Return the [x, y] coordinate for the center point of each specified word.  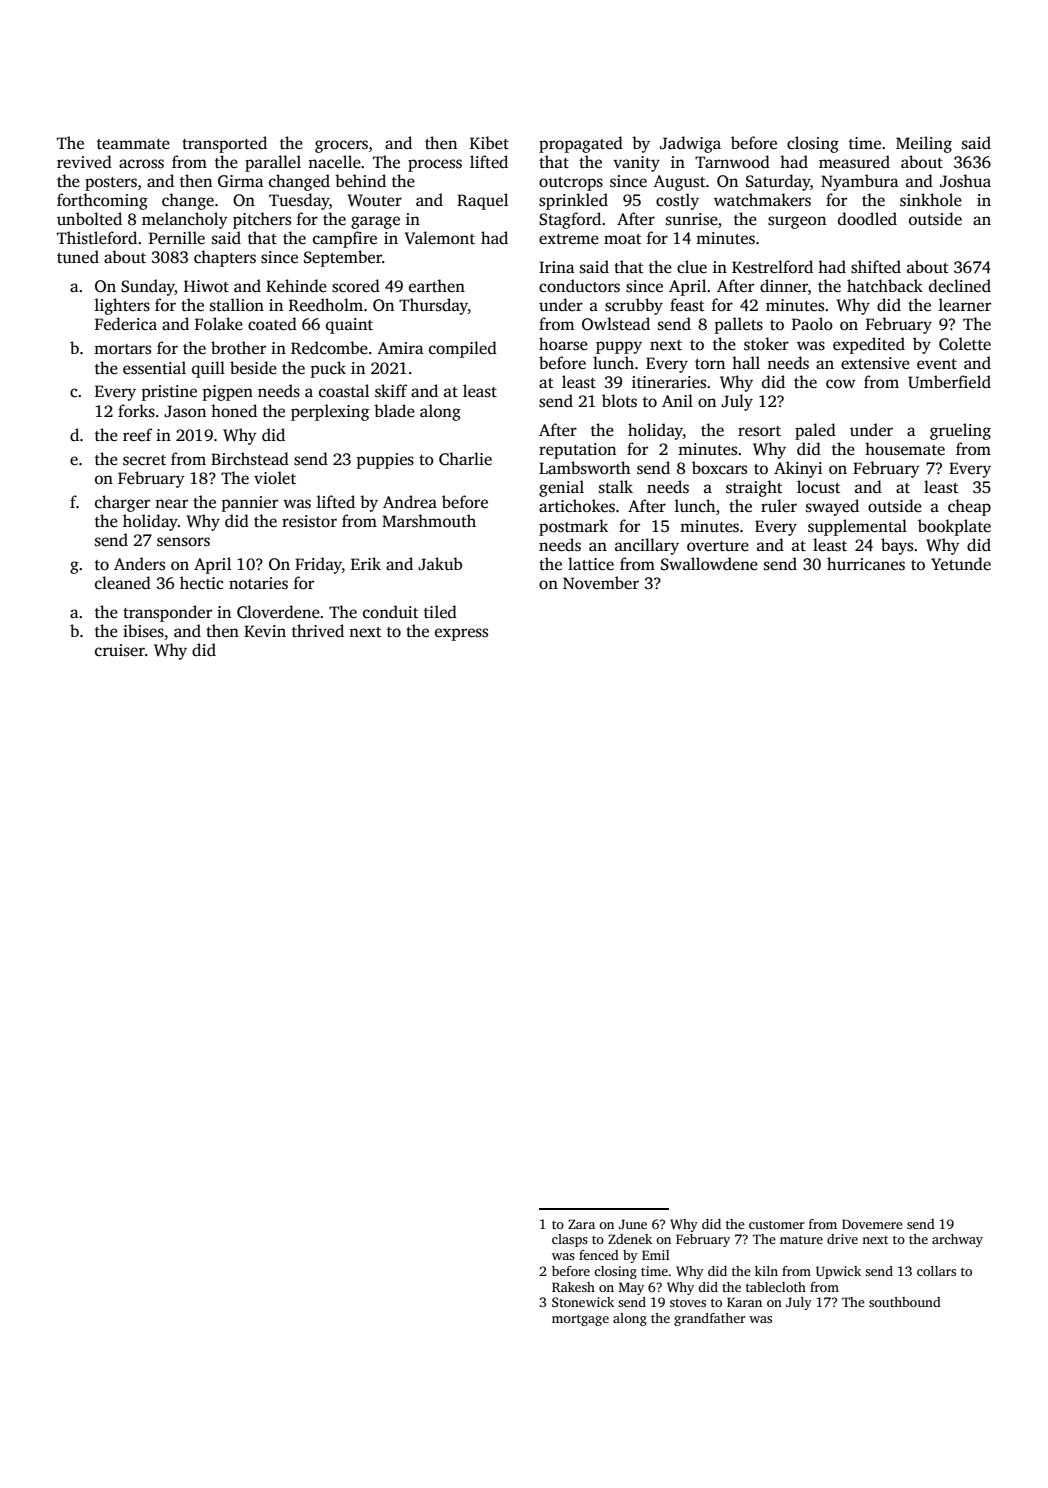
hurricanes [866, 564]
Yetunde [961, 564]
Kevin [265, 631]
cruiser [120, 650]
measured [854, 162]
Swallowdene [709, 564]
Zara [581, 1224]
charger [122, 503]
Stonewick [583, 1302]
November [601, 583]
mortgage [580, 1320]
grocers [341, 146]
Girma [241, 181]
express [461, 634]
